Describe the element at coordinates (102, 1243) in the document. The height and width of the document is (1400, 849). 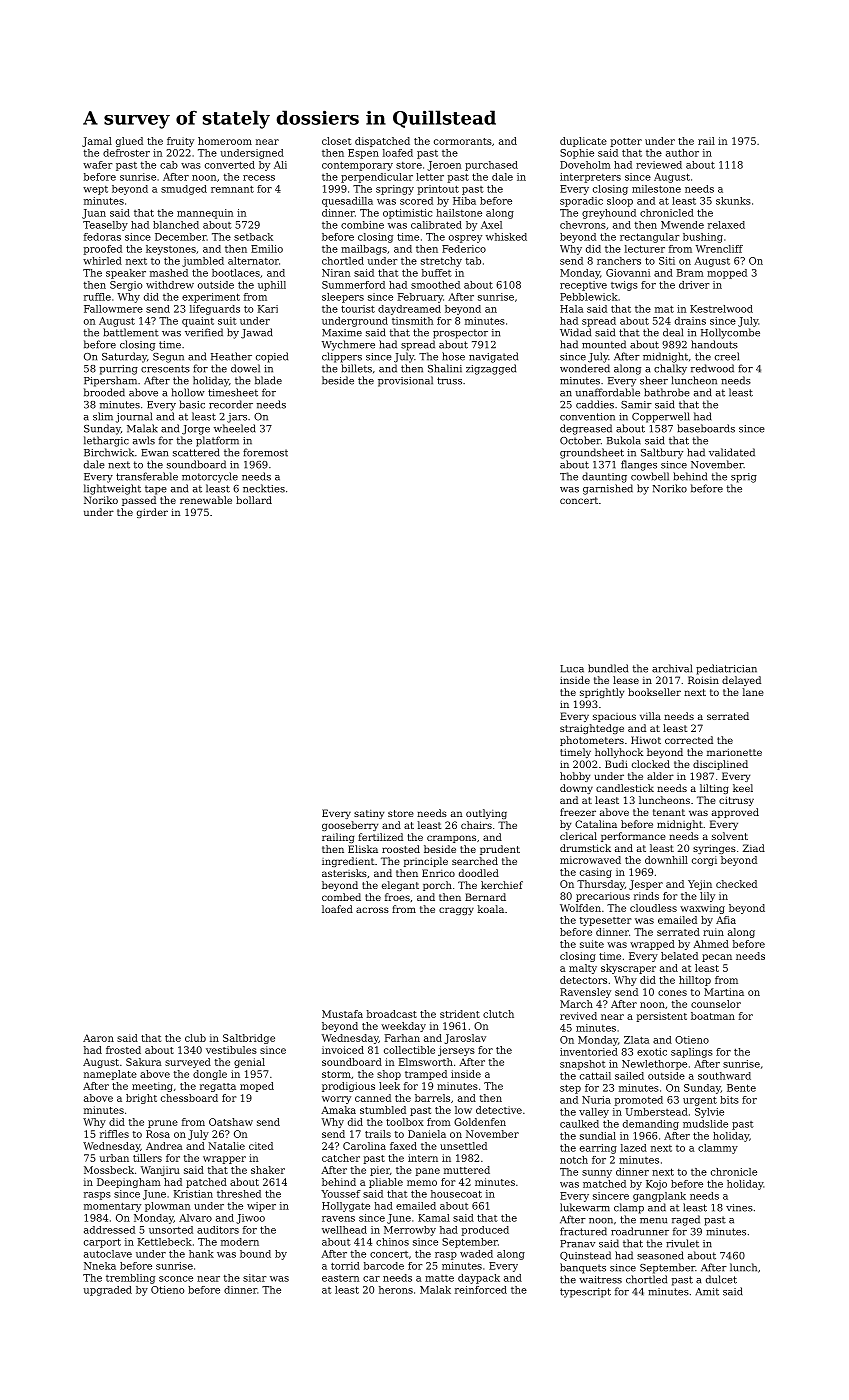
I see `carport` at that location.
